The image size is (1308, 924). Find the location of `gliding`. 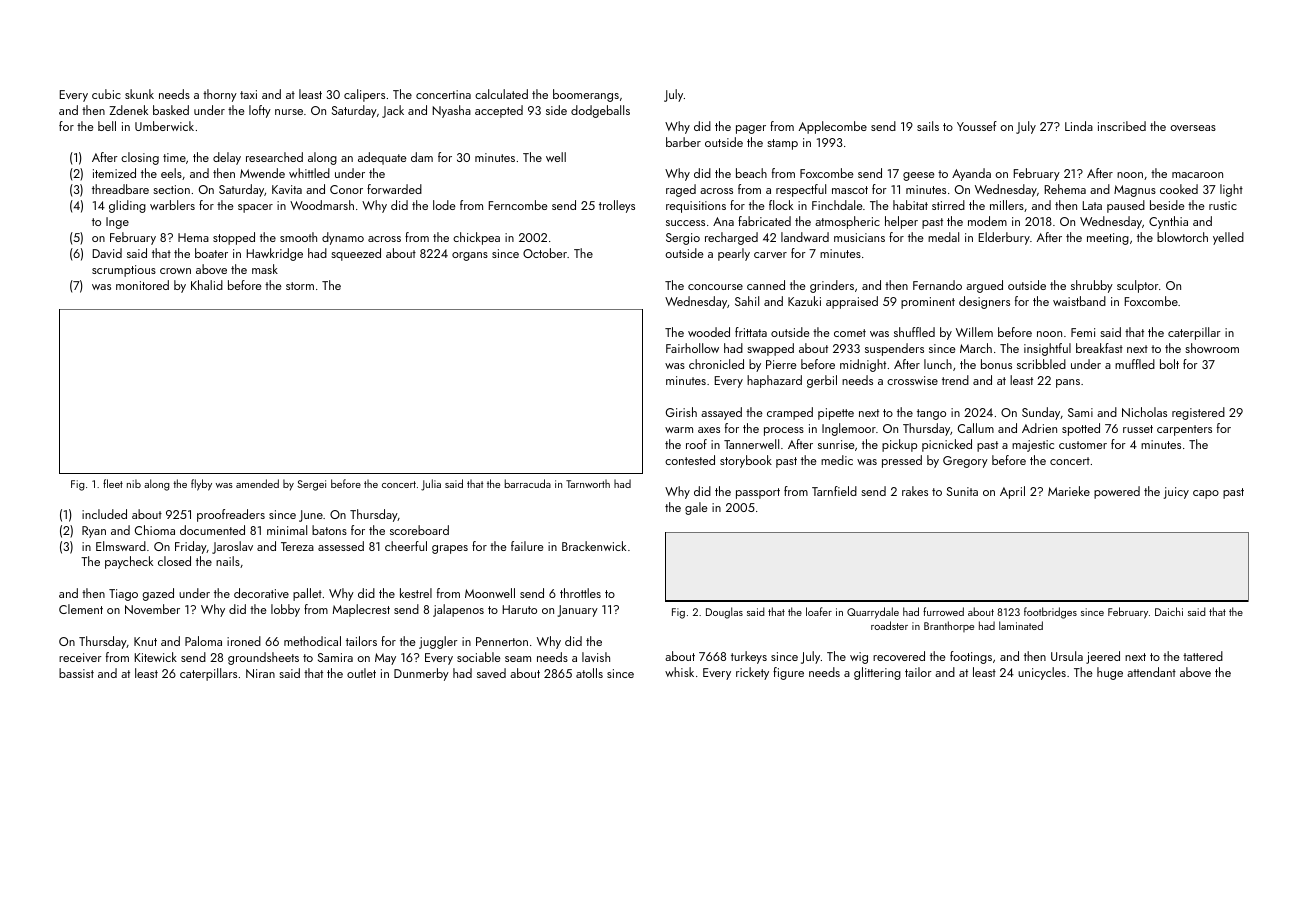

gliding is located at coordinates (127, 206).
